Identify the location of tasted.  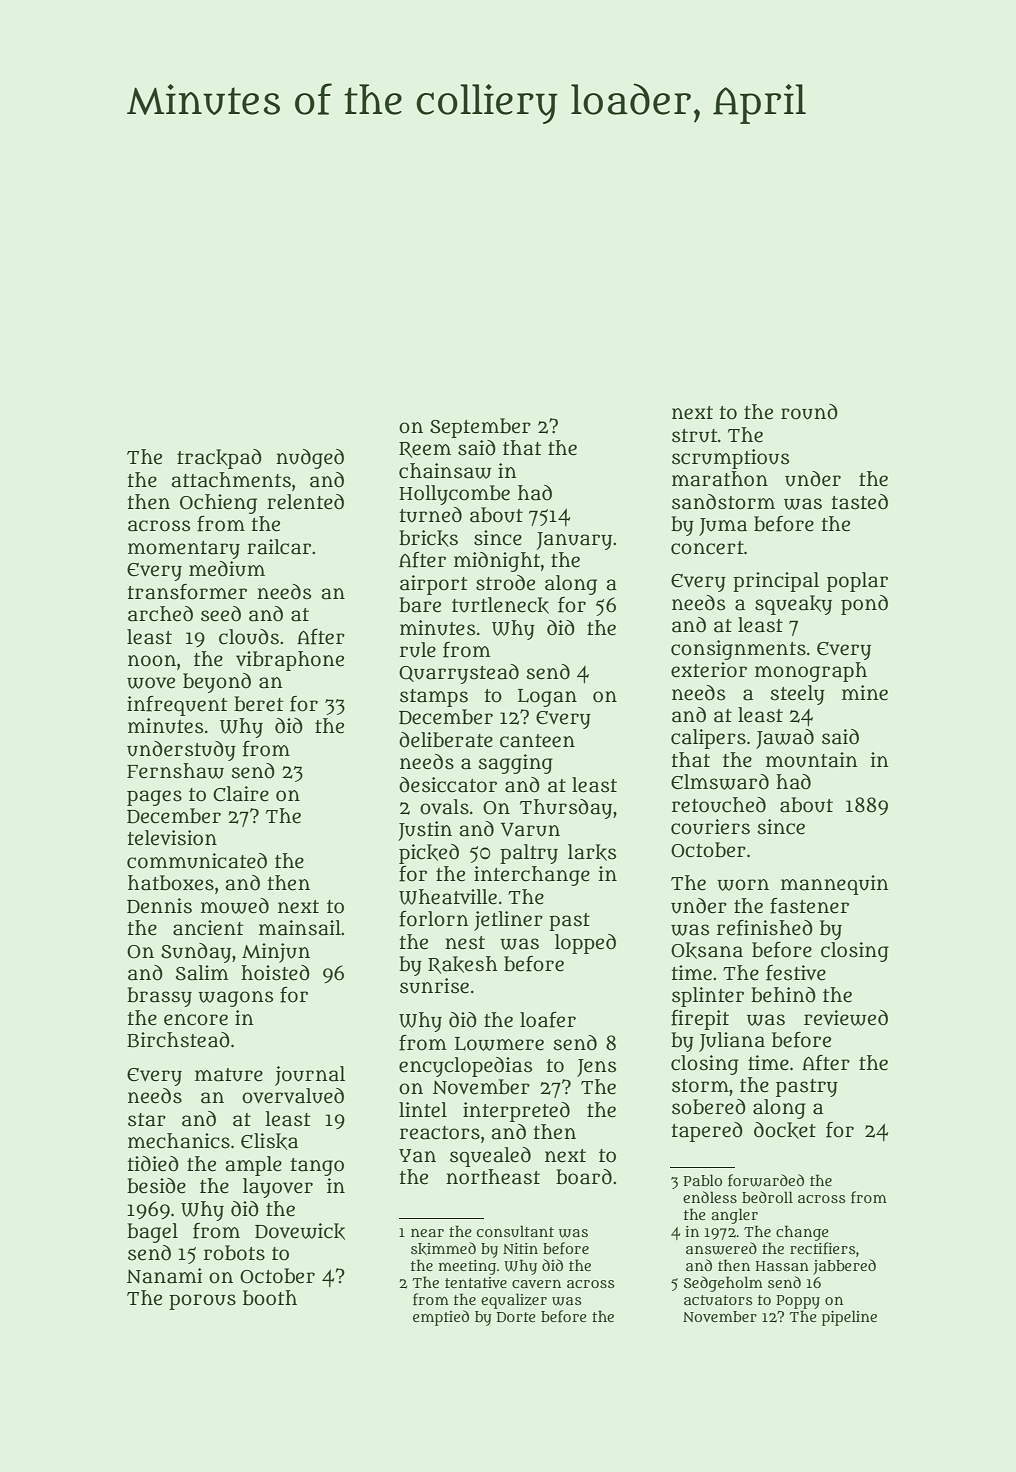
(859, 502).
